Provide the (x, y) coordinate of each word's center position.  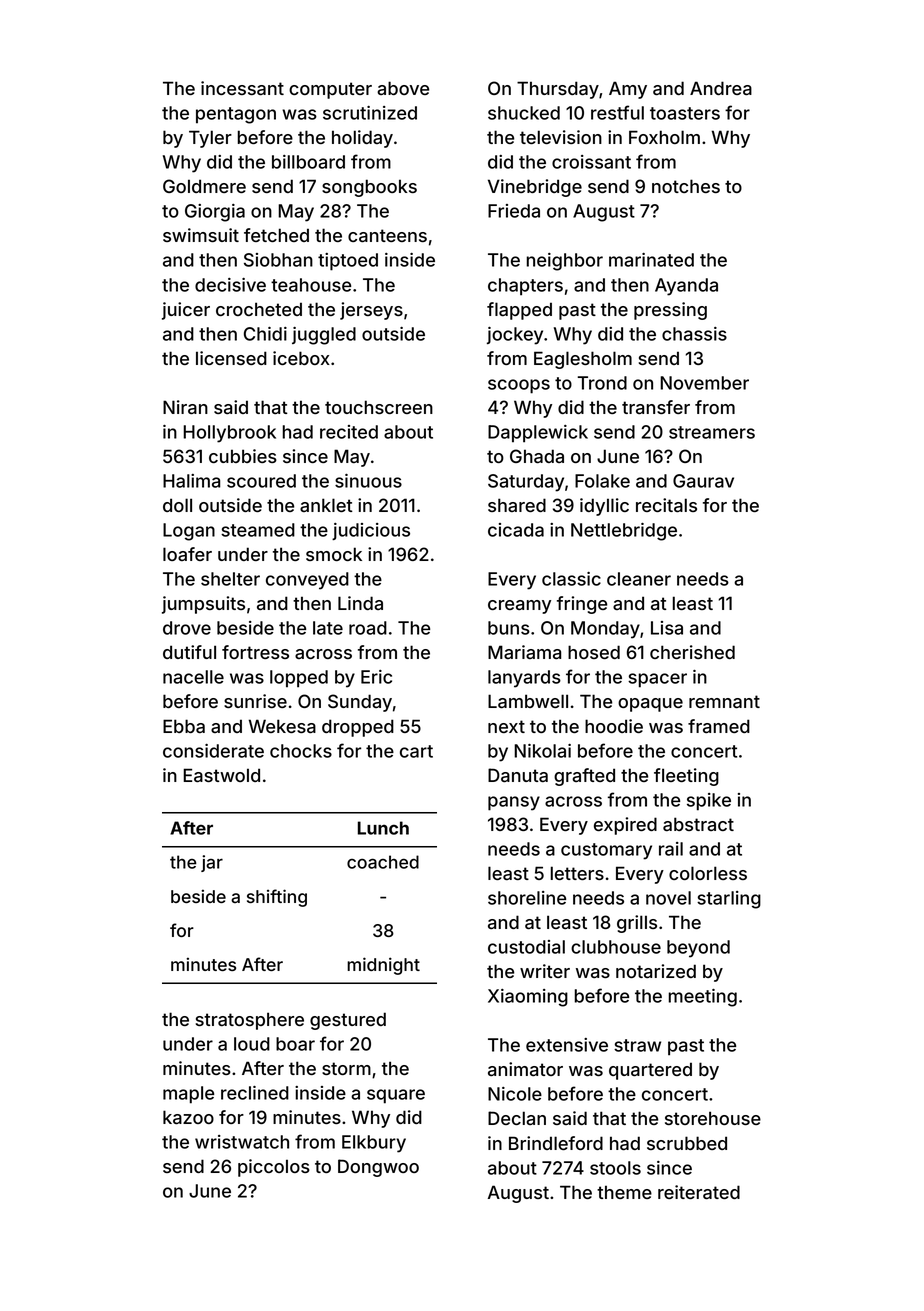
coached (383, 862)
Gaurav (703, 481)
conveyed (307, 581)
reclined (255, 1093)
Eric (376, 677)
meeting (703, 998)
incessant (242, 88)
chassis (694, 334)
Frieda (514, 211)
